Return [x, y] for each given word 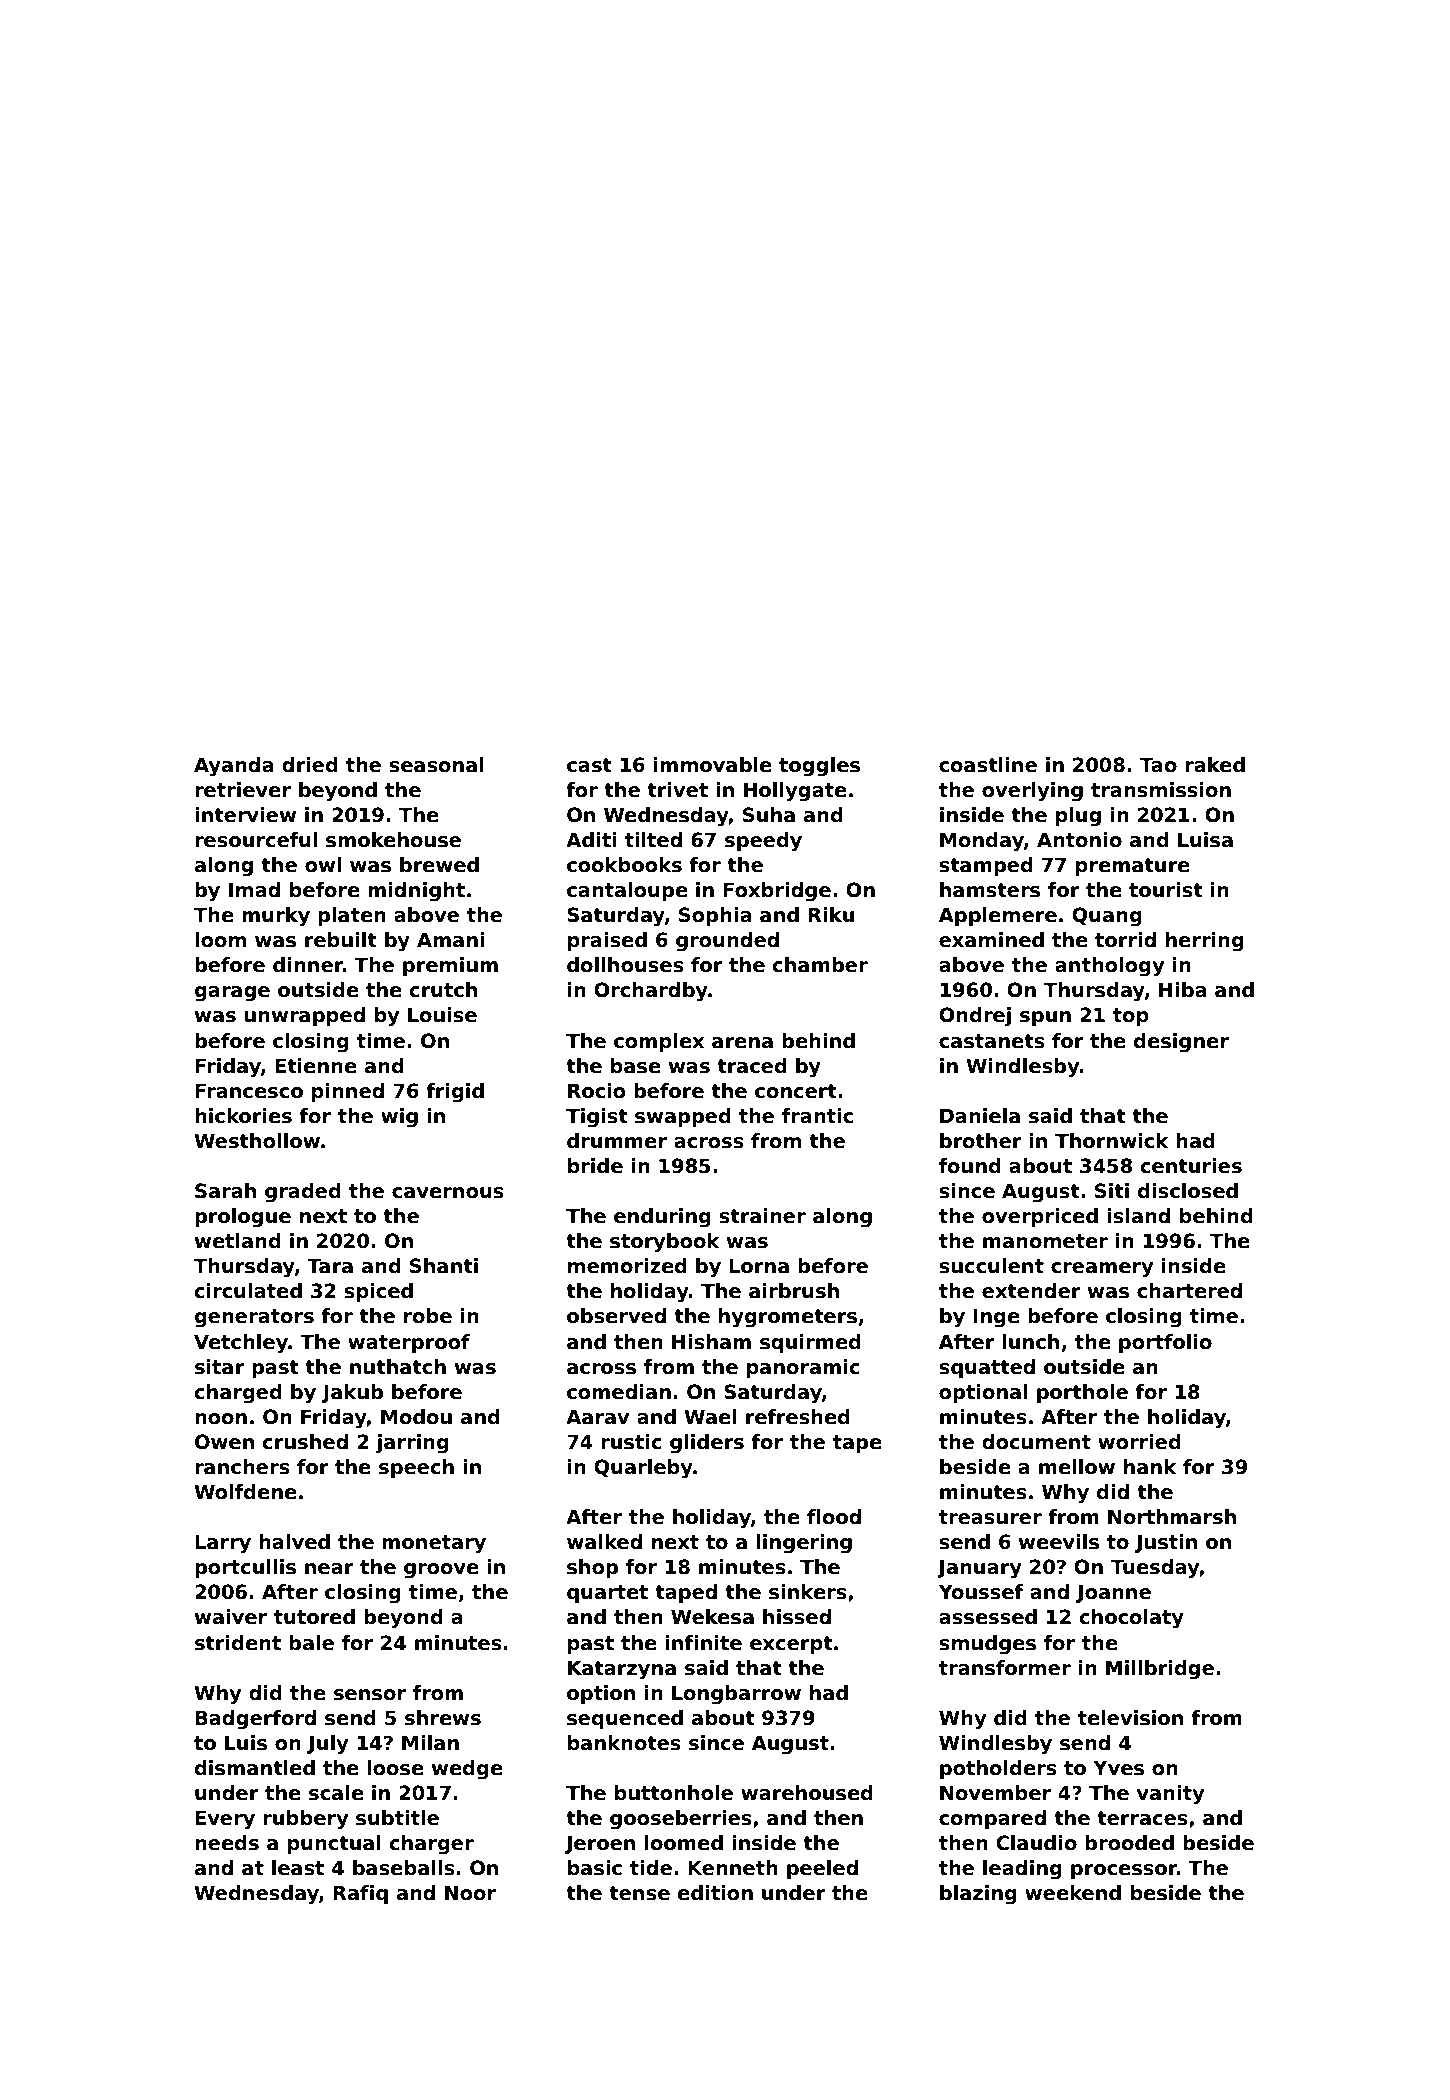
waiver [231, 1617]
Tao [1158, 765]
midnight [416, 892]
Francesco [249, 1091]
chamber [820, 965]
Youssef [981, 1592]
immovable [713, 765]
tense [639, 1893]
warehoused [807, 1793]
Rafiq [360, 1894]
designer [1181, 1043]
